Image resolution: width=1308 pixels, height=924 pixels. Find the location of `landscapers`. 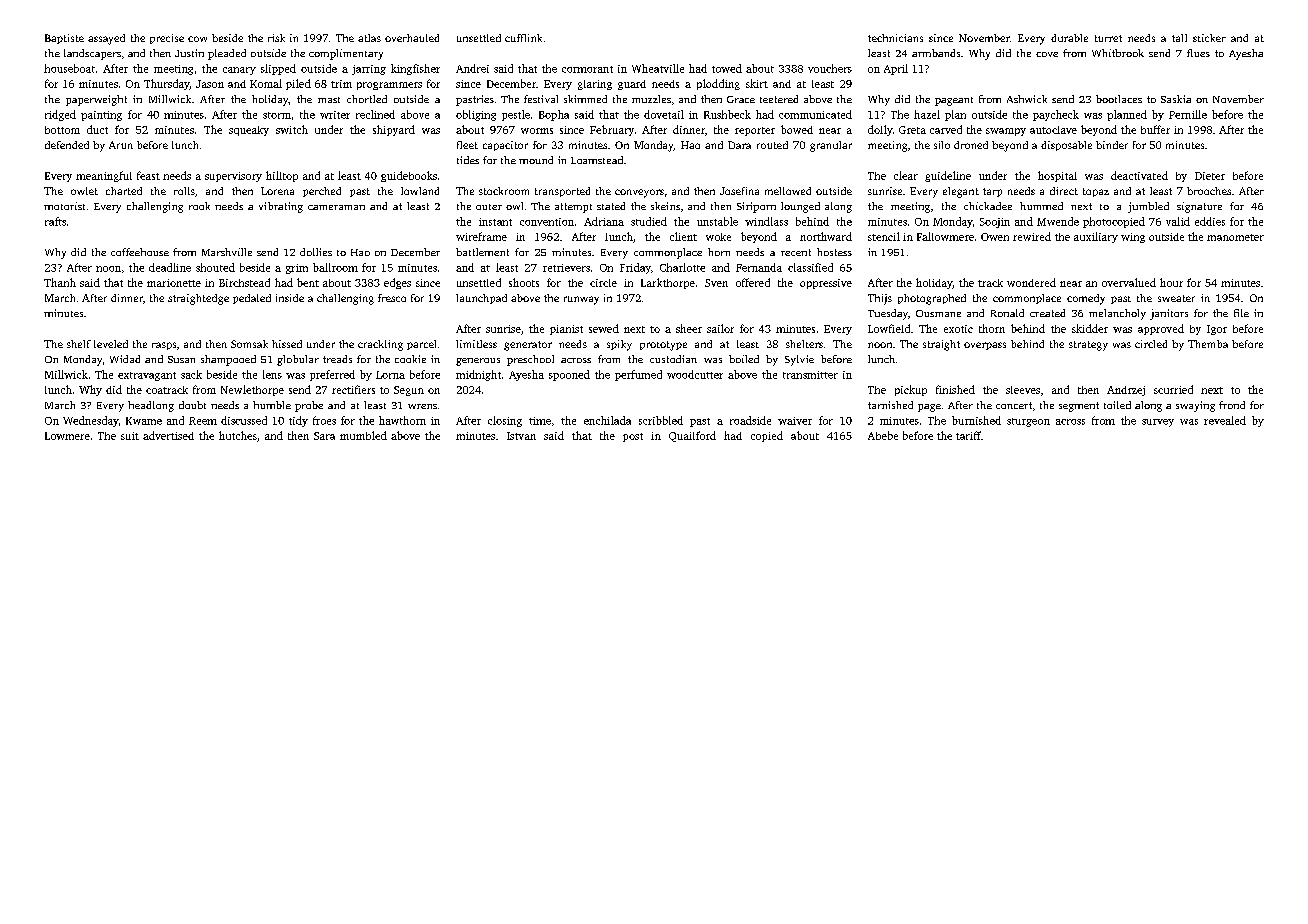

landscapers is located at coordinates (92, 54).
